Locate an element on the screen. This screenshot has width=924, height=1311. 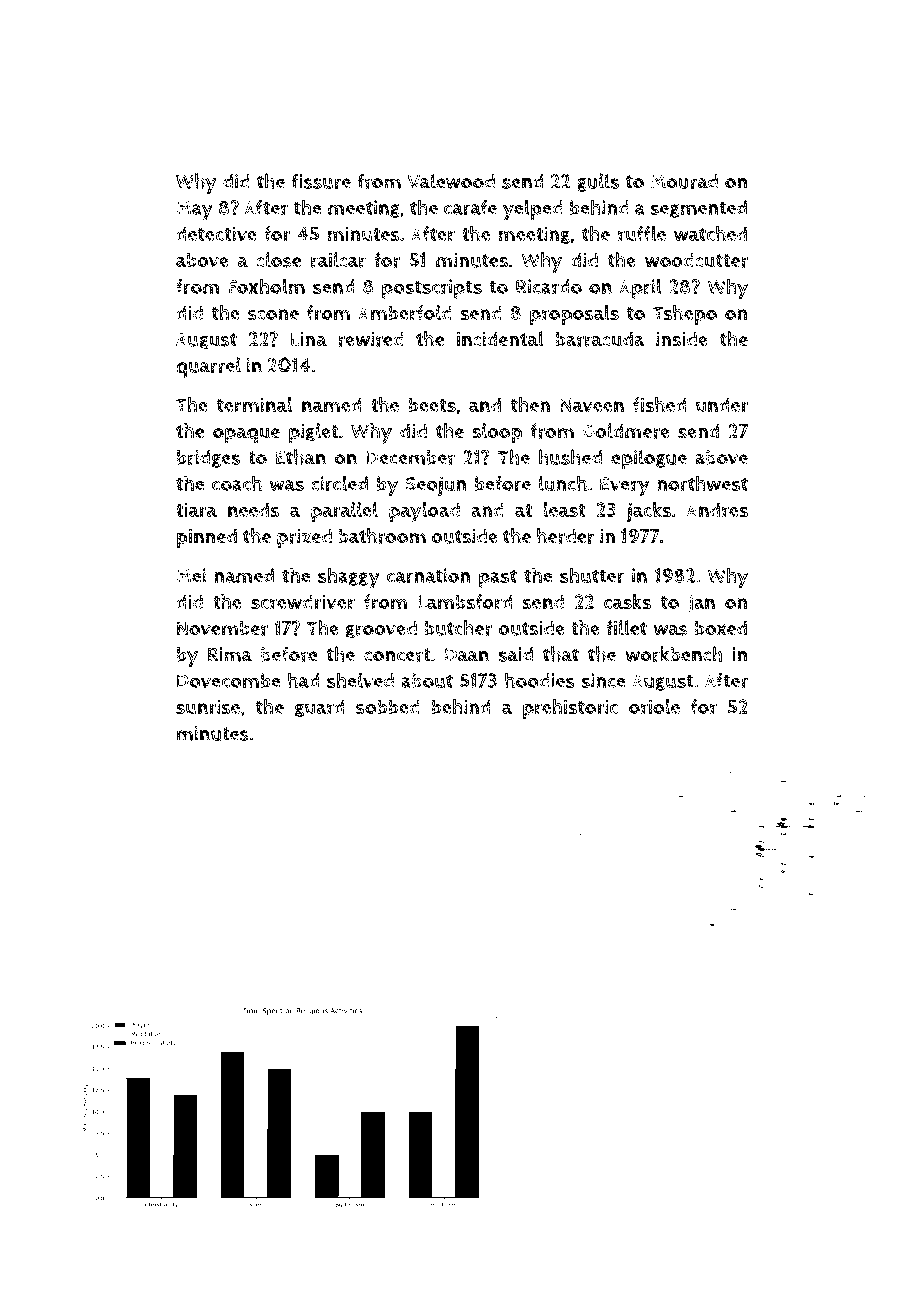
sobbed is located at coordinates (388, 707).
